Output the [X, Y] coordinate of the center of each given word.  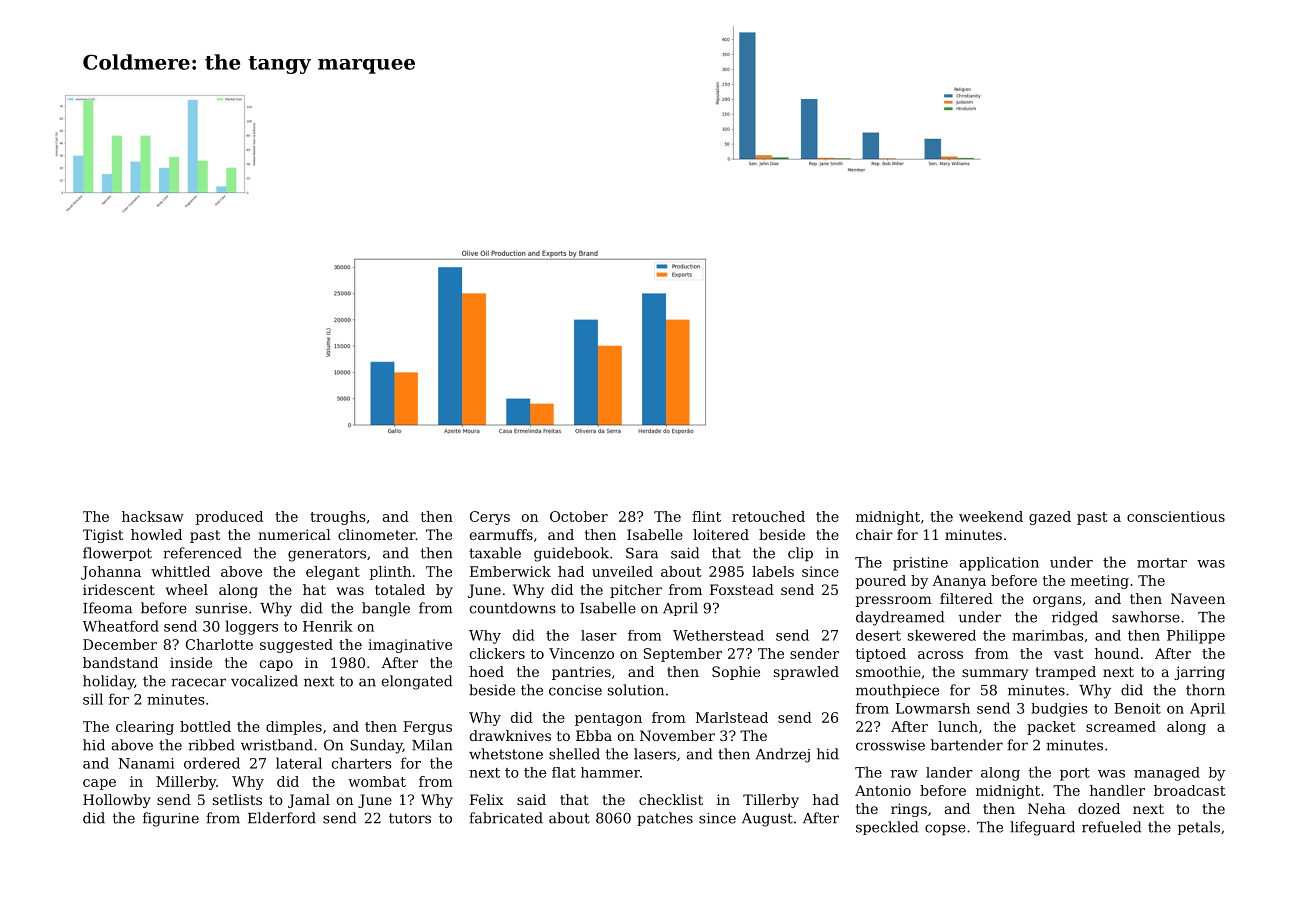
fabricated [506, 818]
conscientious [1176, 516]
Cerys [490, 518]
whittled [180, 571]
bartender [967, 745]
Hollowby [117, 801]
